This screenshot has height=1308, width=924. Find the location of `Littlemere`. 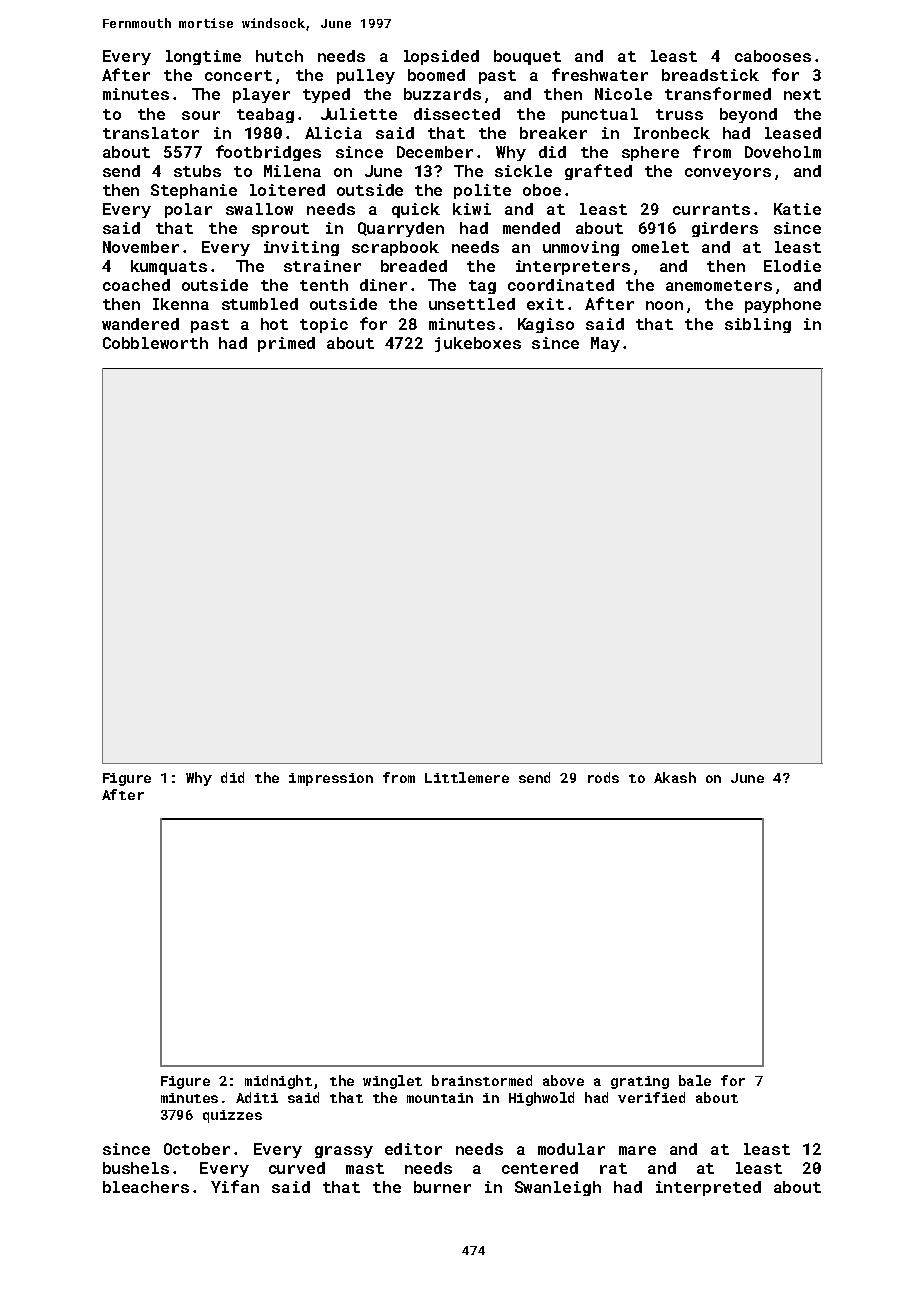

Littlemere is located at coordinates (467, 777).
